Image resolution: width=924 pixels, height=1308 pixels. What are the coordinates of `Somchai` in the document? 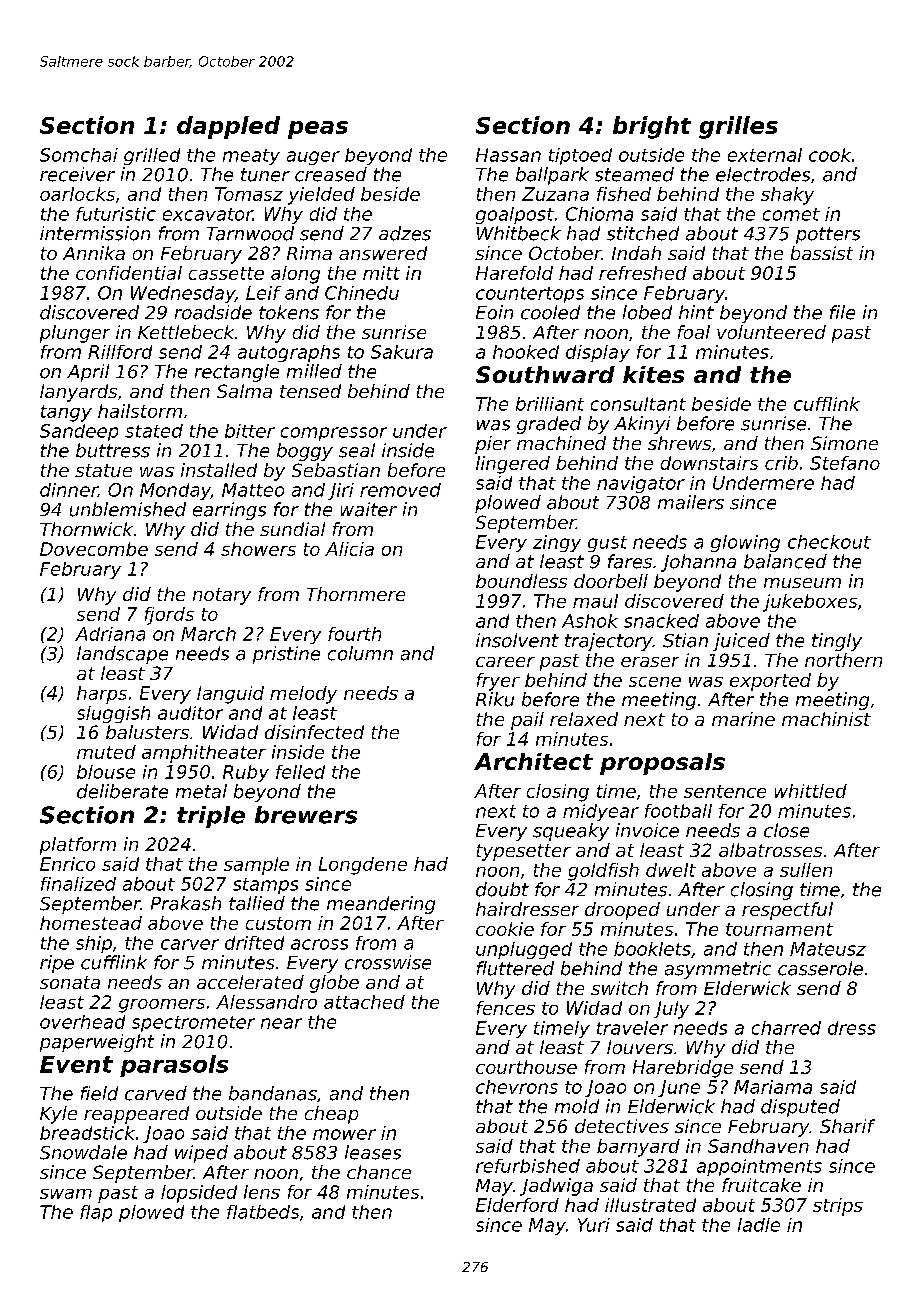 It's located at (79, 155).
